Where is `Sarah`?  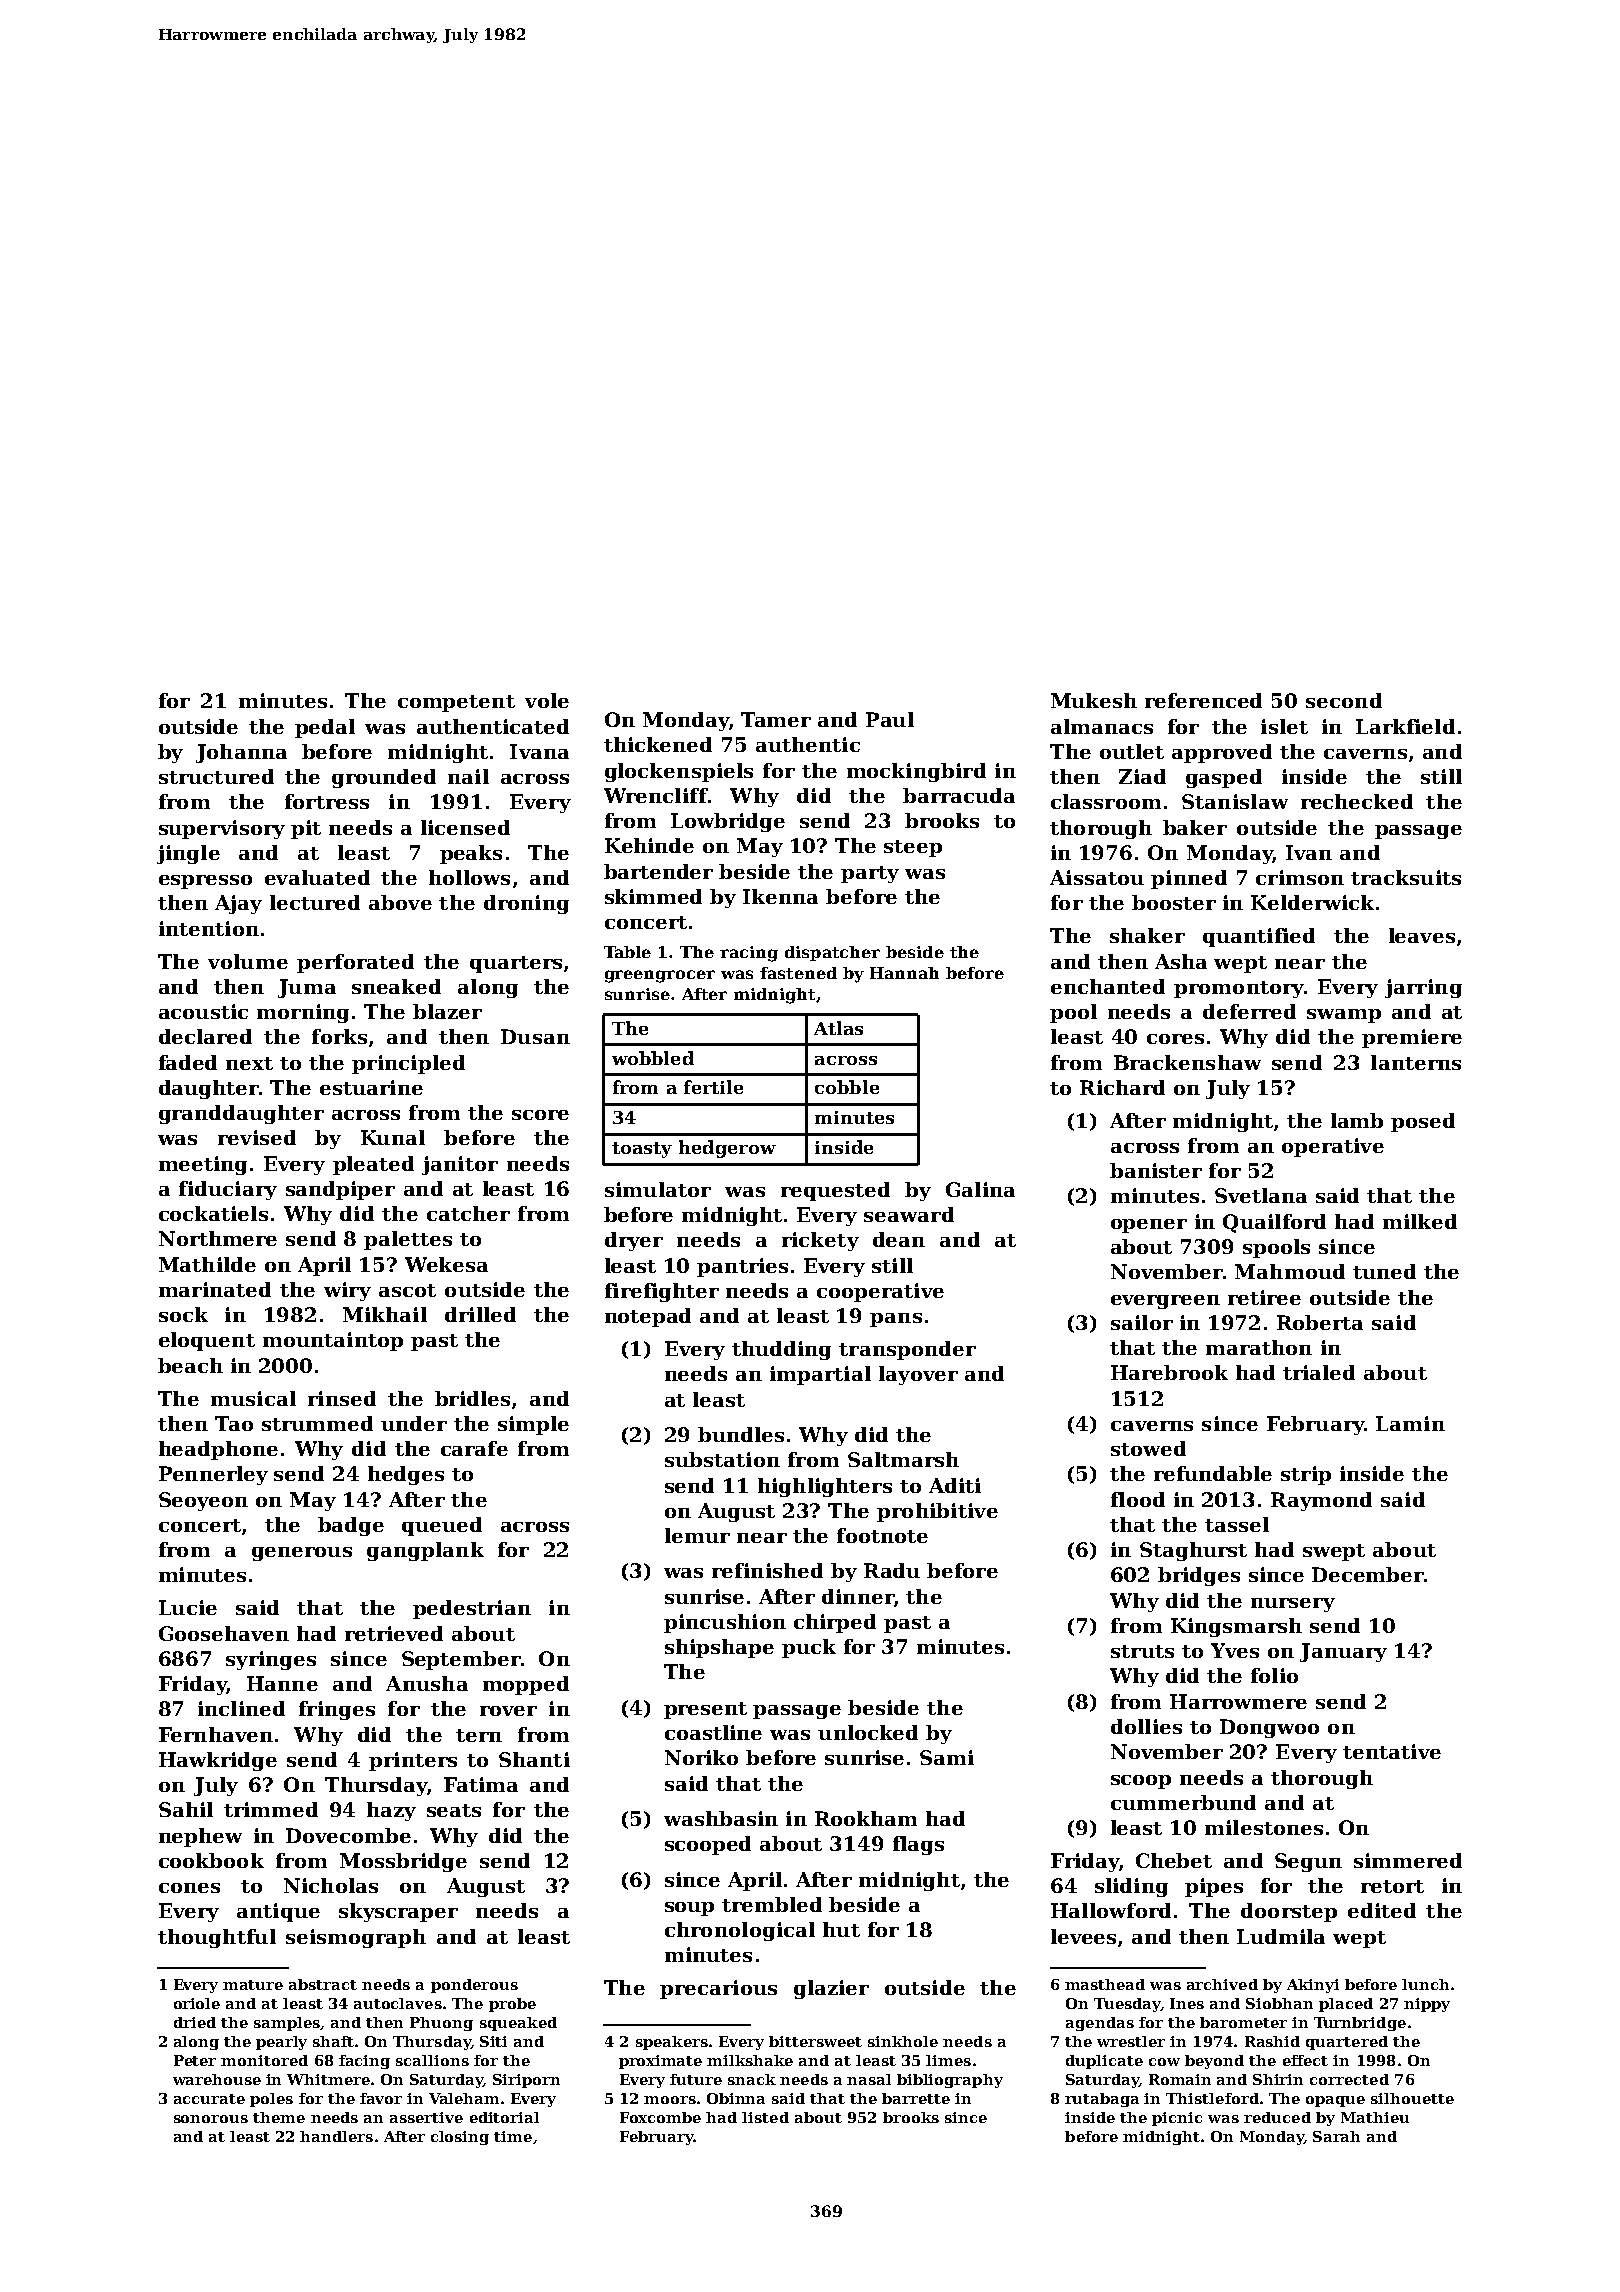 Sarah is located at coordinates (1336, 2136).
